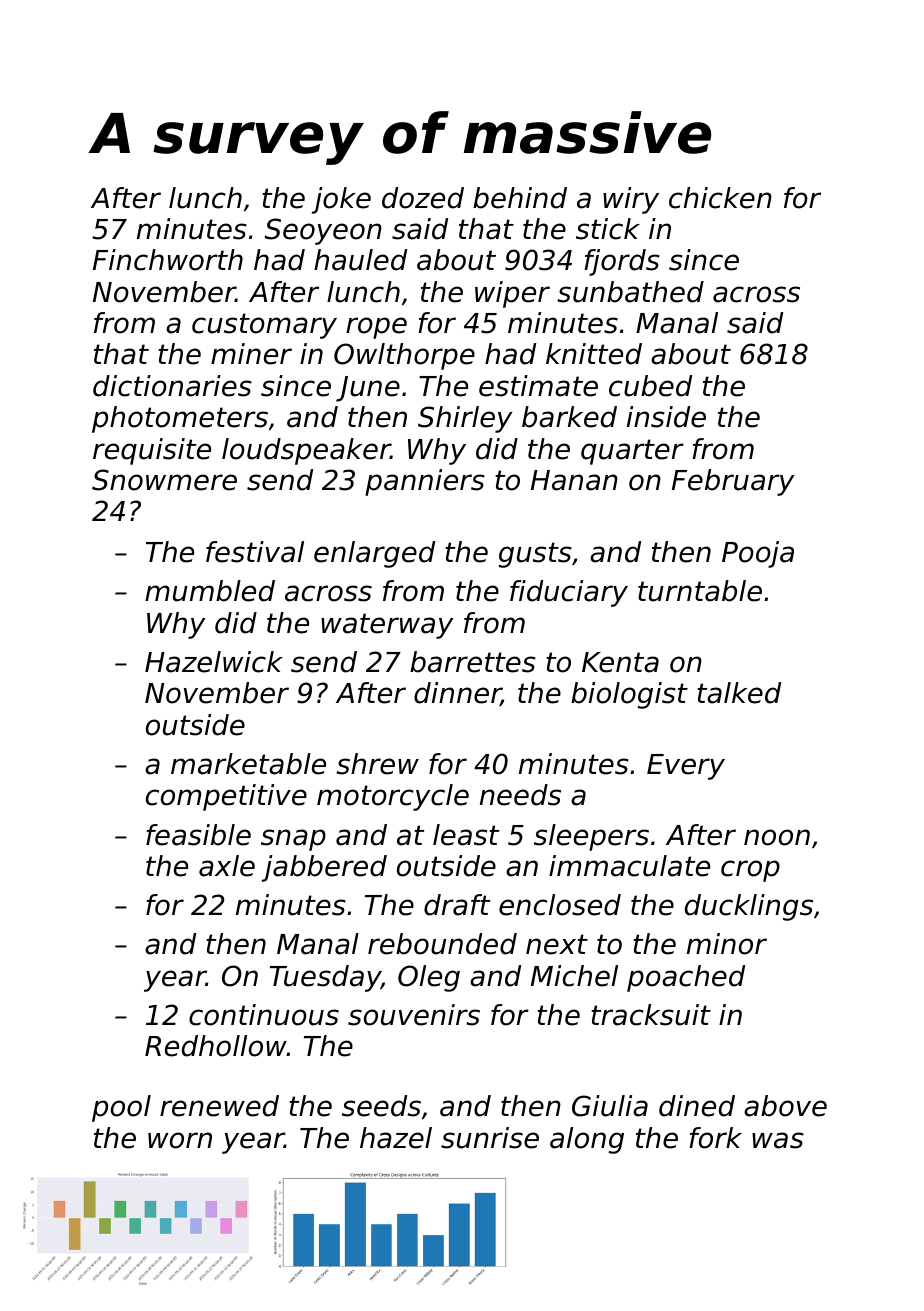  I want to click on worn, so click(180, 1140).
